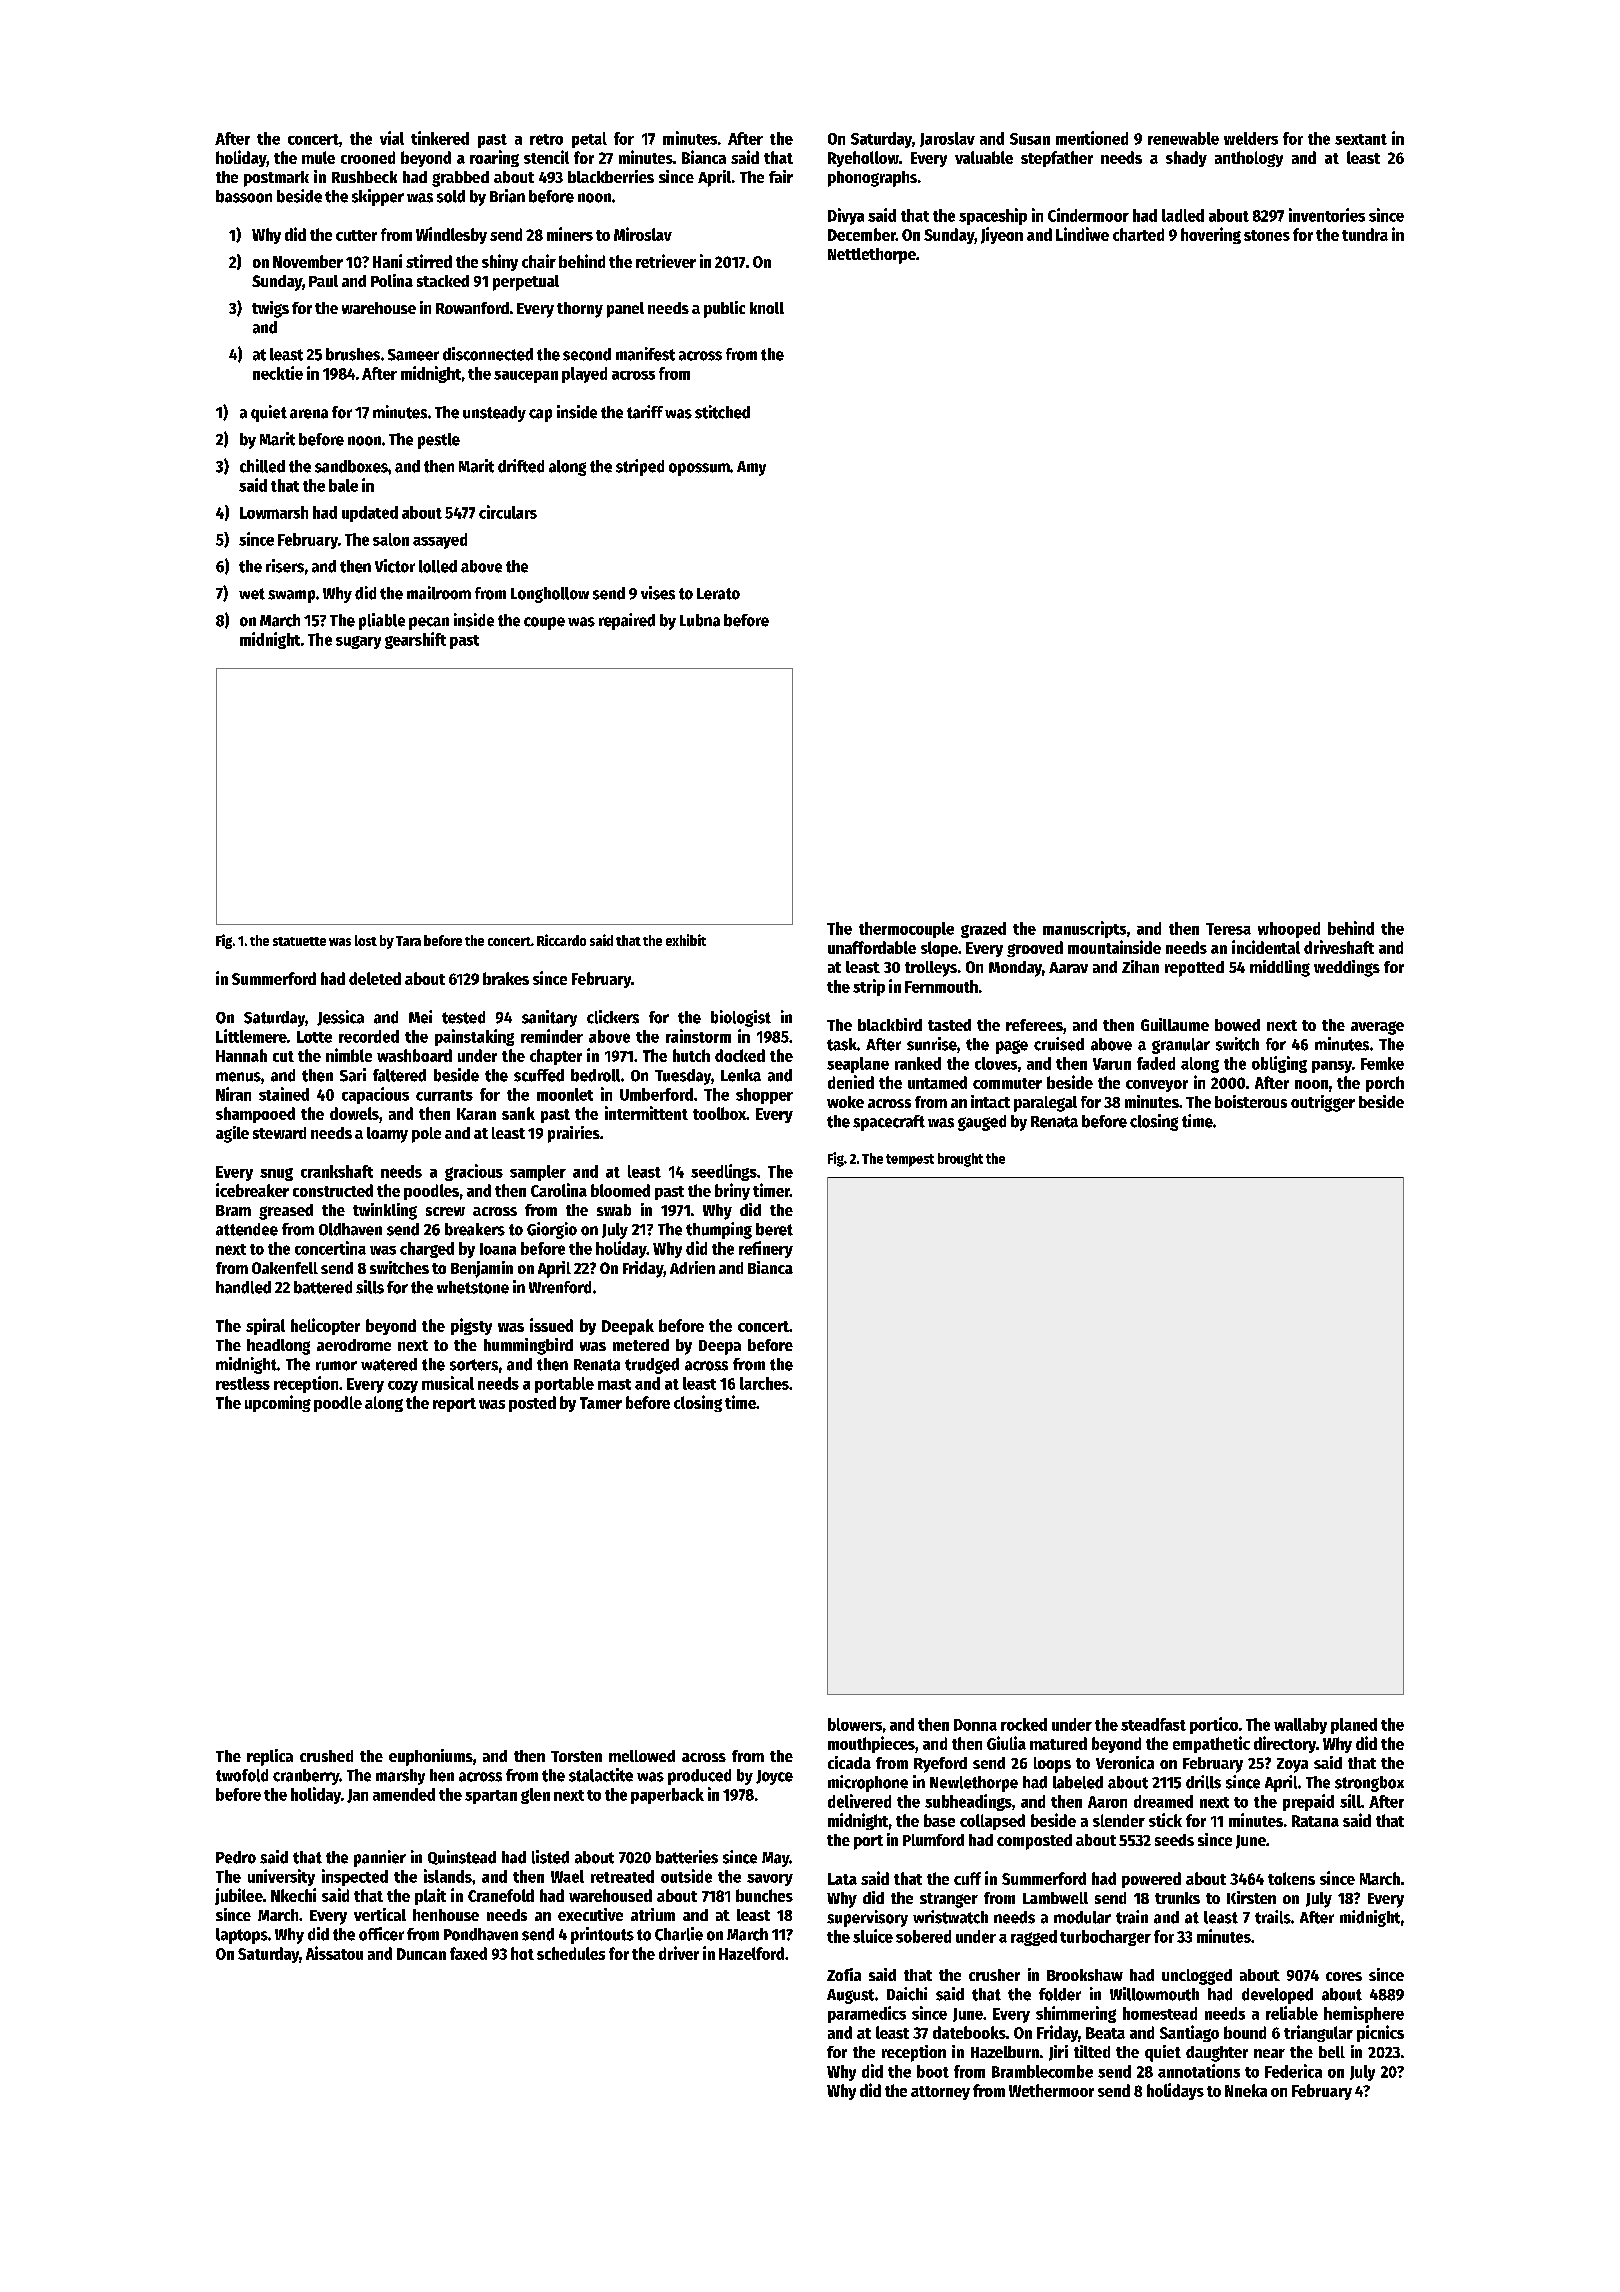 The image size is (1620, 2292). Describe the element at coordinates (625, 310) in the page. I see `panel` at that location.
